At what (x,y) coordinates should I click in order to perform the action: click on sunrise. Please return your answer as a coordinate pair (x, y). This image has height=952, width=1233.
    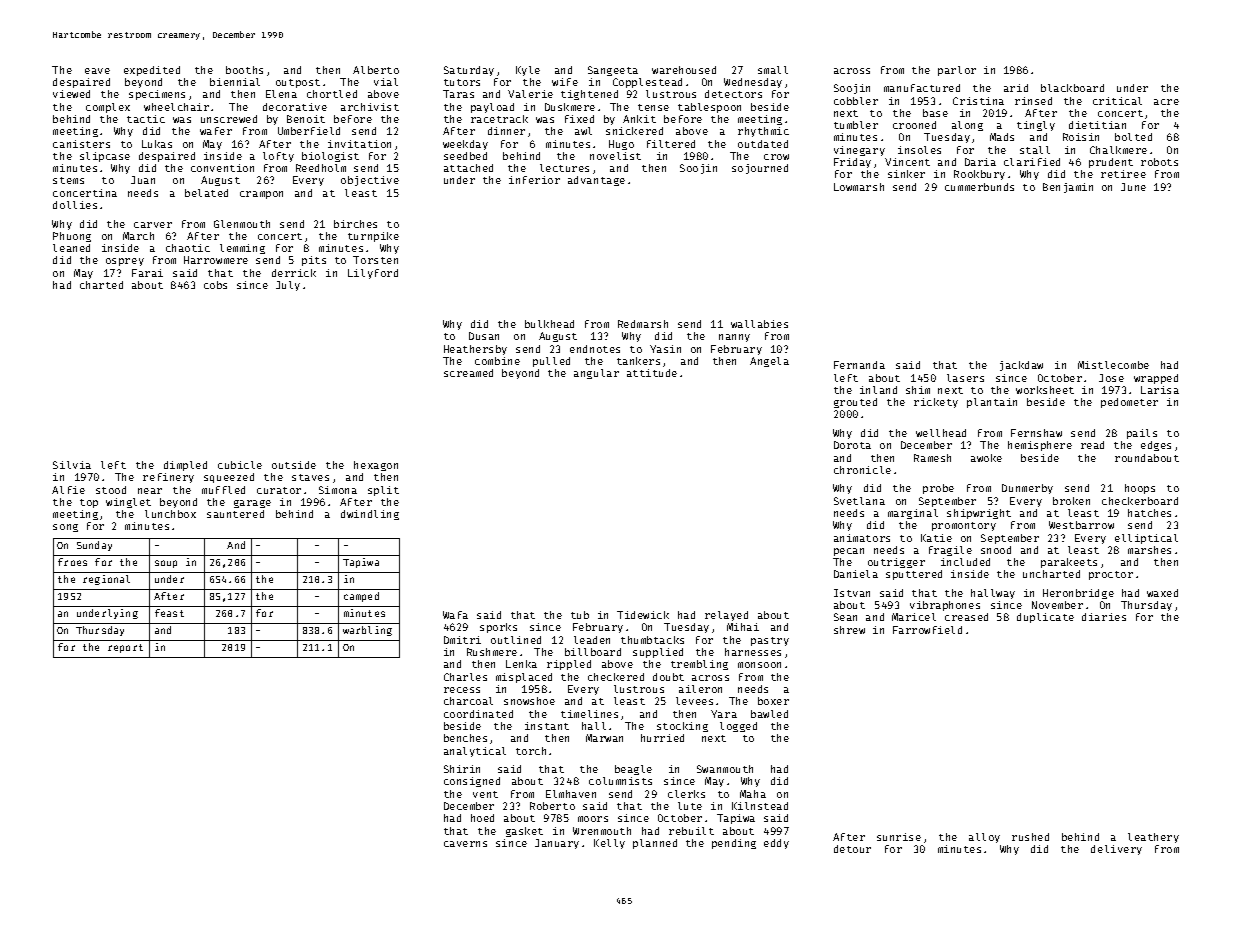
    Looking at the image, I should click on (899, 837).
